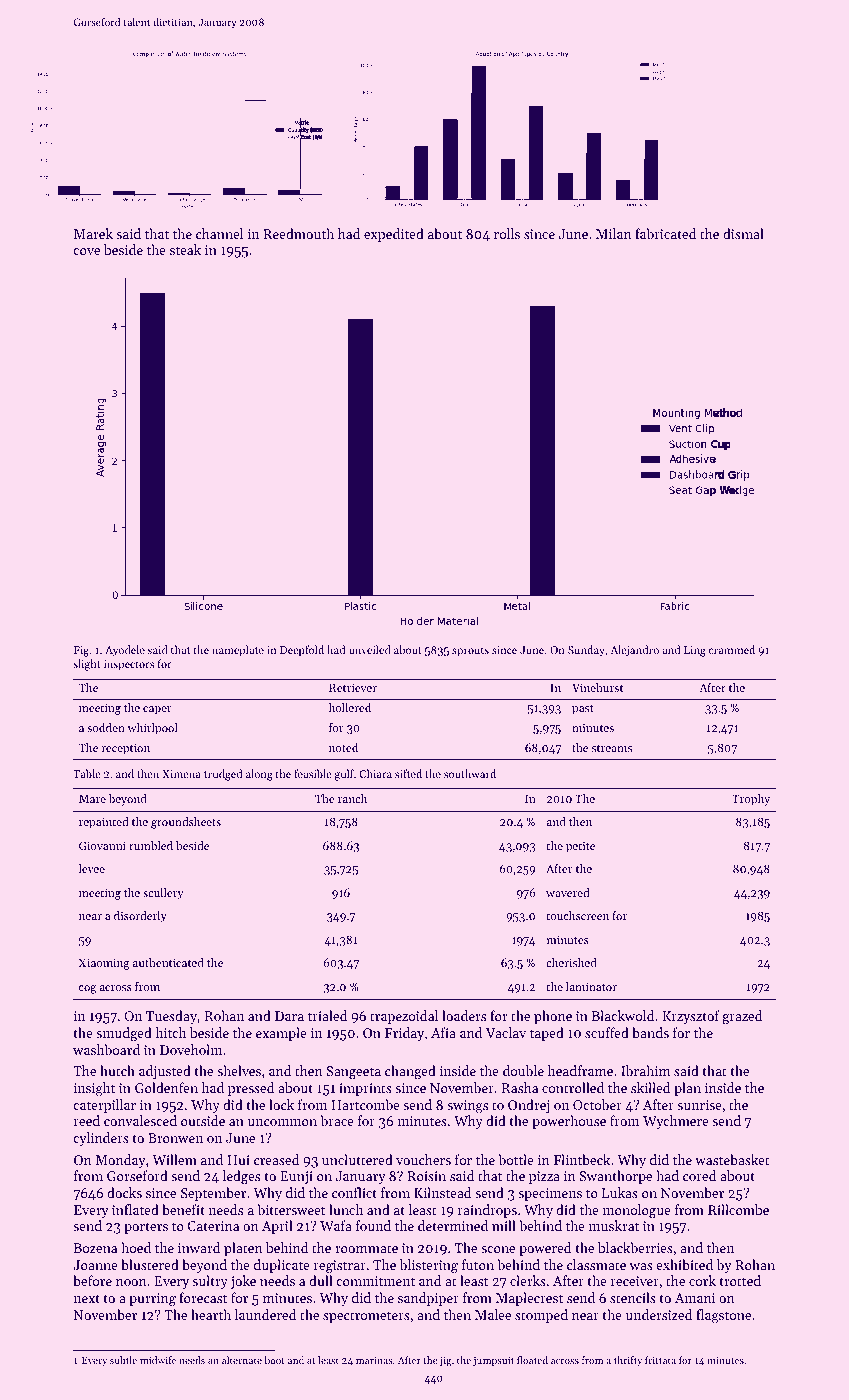 This screenshot has width=849, height=1400. I want to click on Ling, so click(695, 651).
